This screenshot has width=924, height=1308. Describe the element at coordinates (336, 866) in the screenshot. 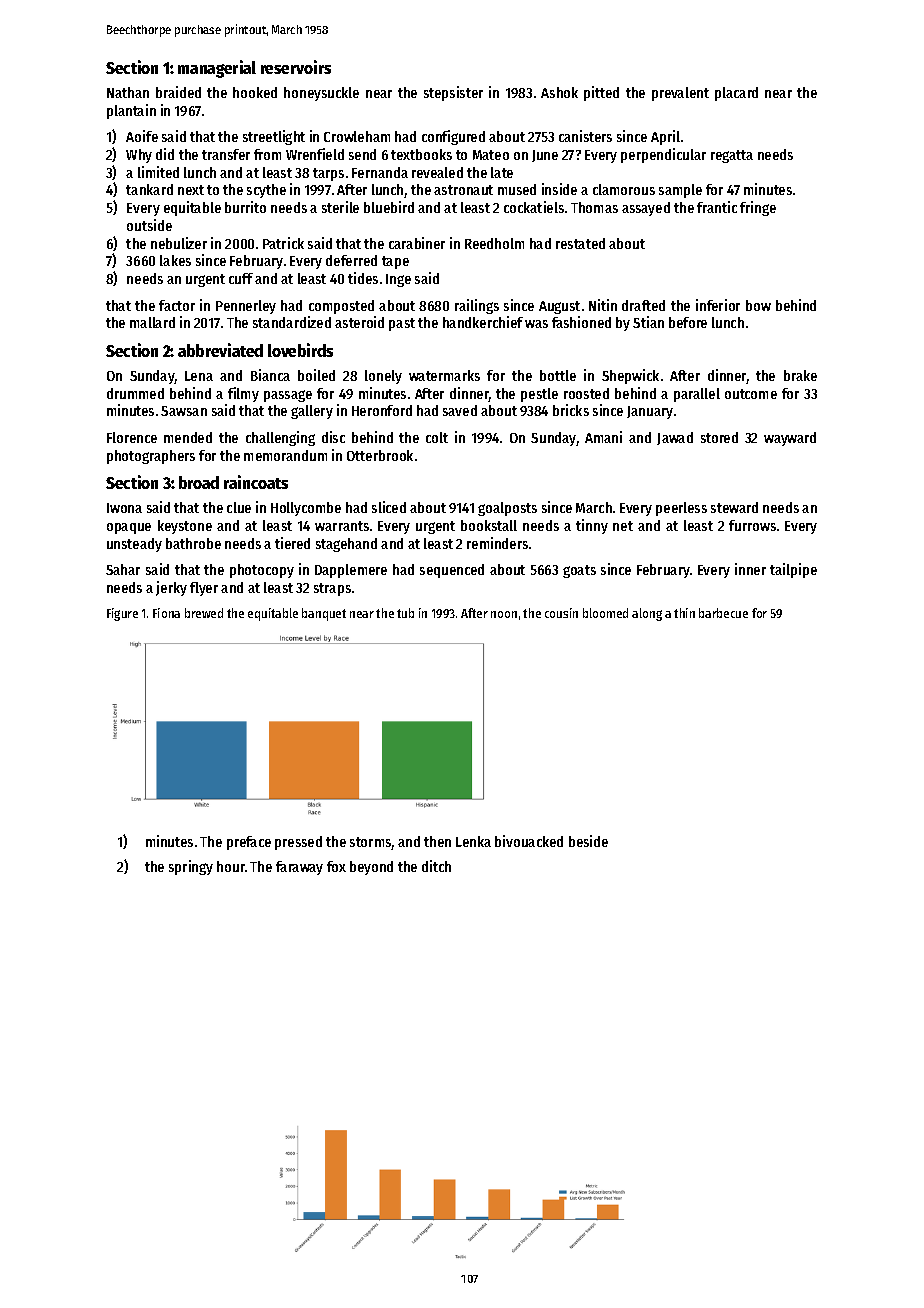

I see `fox` at that location.
